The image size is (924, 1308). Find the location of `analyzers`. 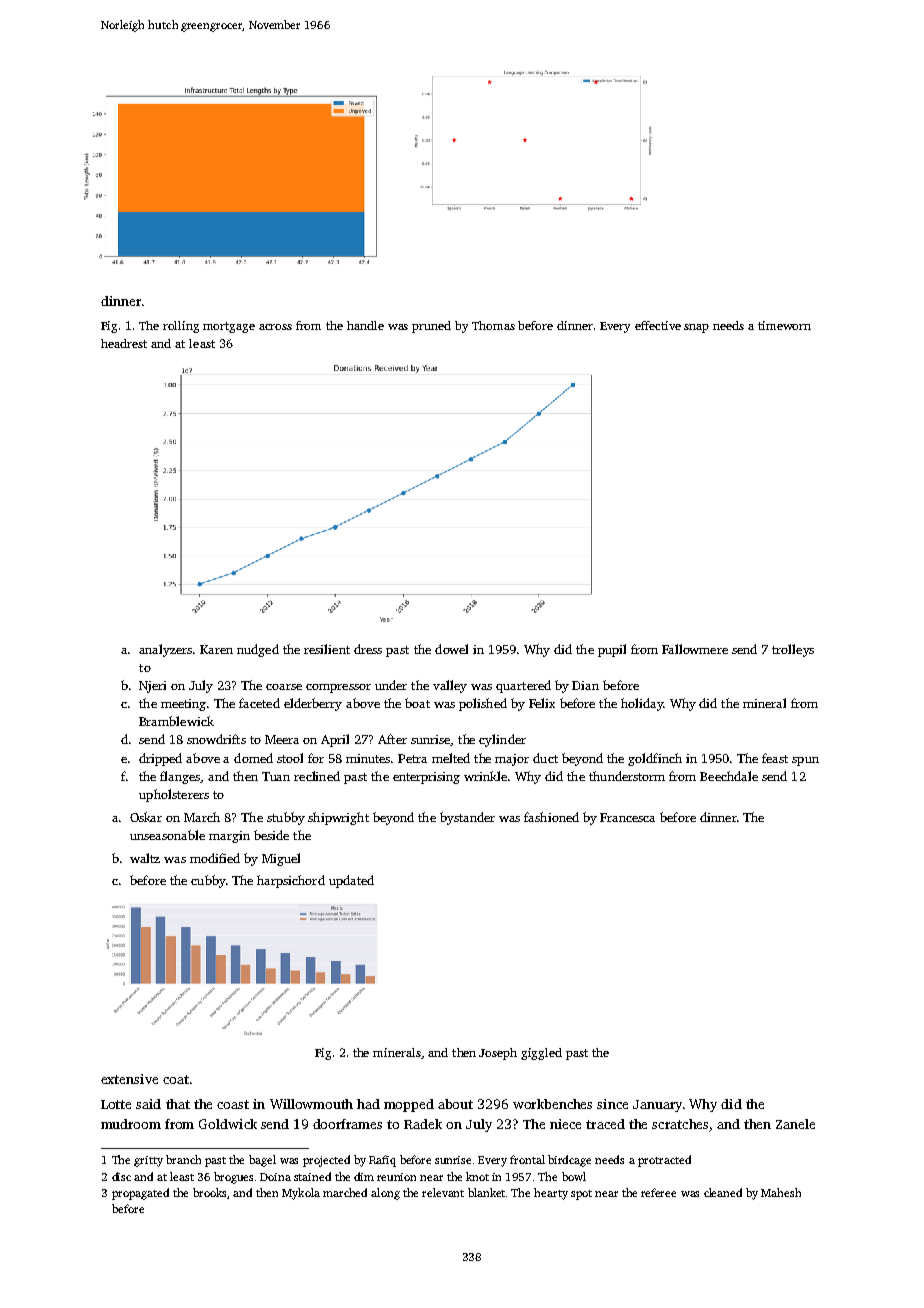

analyzers is located at coordinates (165, 650).
